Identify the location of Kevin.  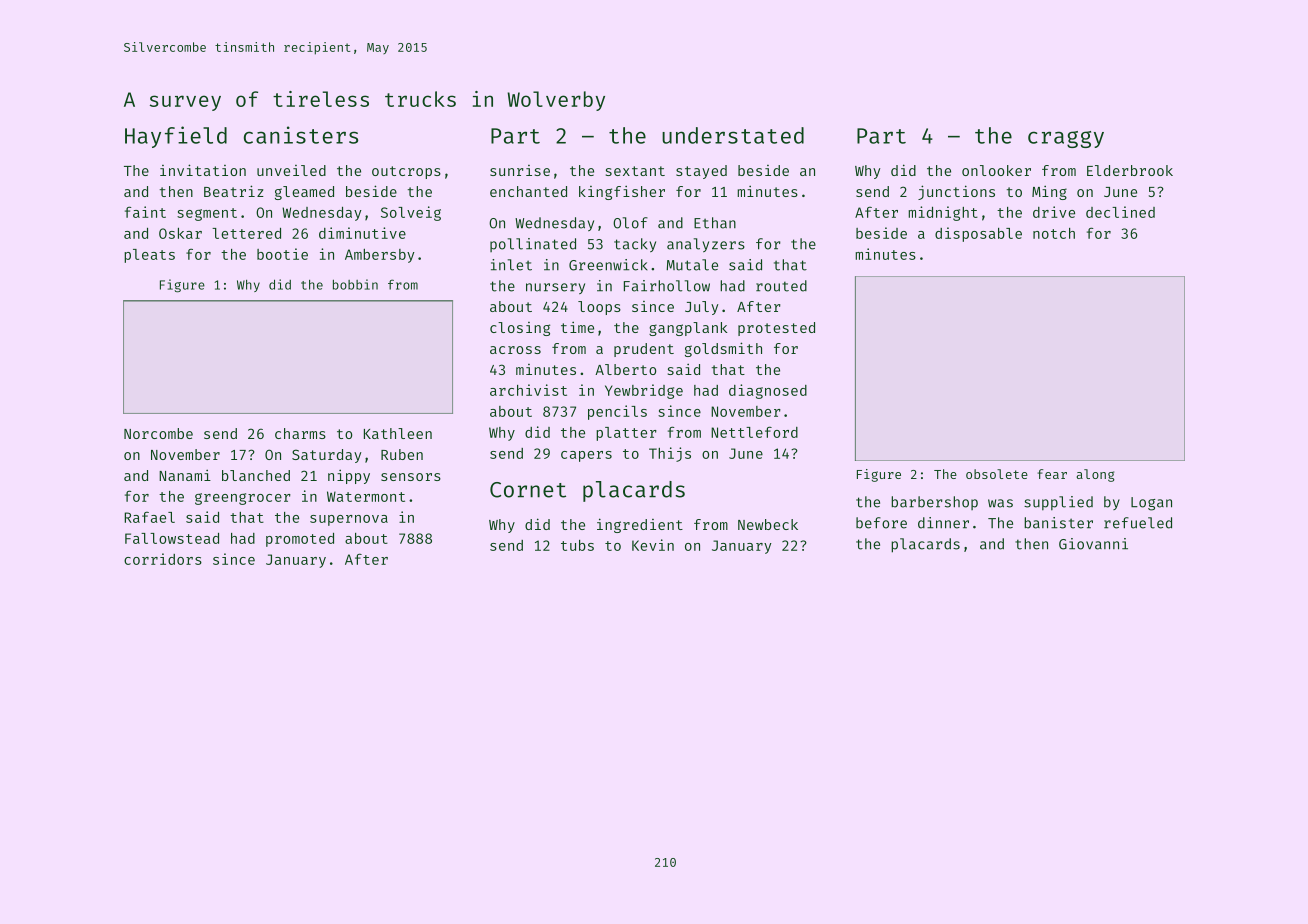
(653, 545).
